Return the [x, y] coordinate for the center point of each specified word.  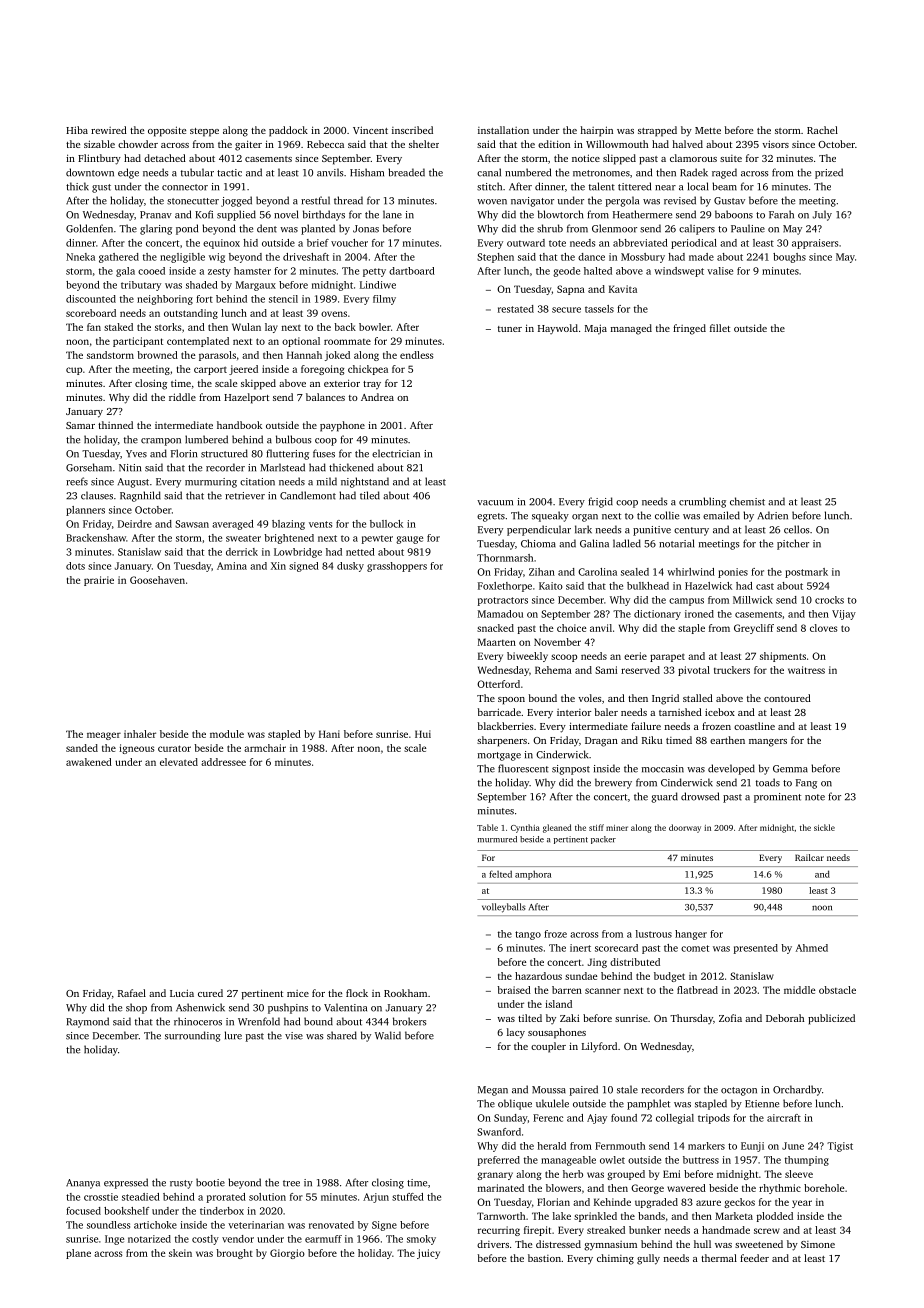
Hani [329, 734]
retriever [245, 496]
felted [500, 874]
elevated [179, 762]
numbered [528, 172]
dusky [350, 567]
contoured [787, 698]
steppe [204, 132]
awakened [89, 762]
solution [267, 1197]
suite [731, 158]
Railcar [809, 857]
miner [617, 828]
